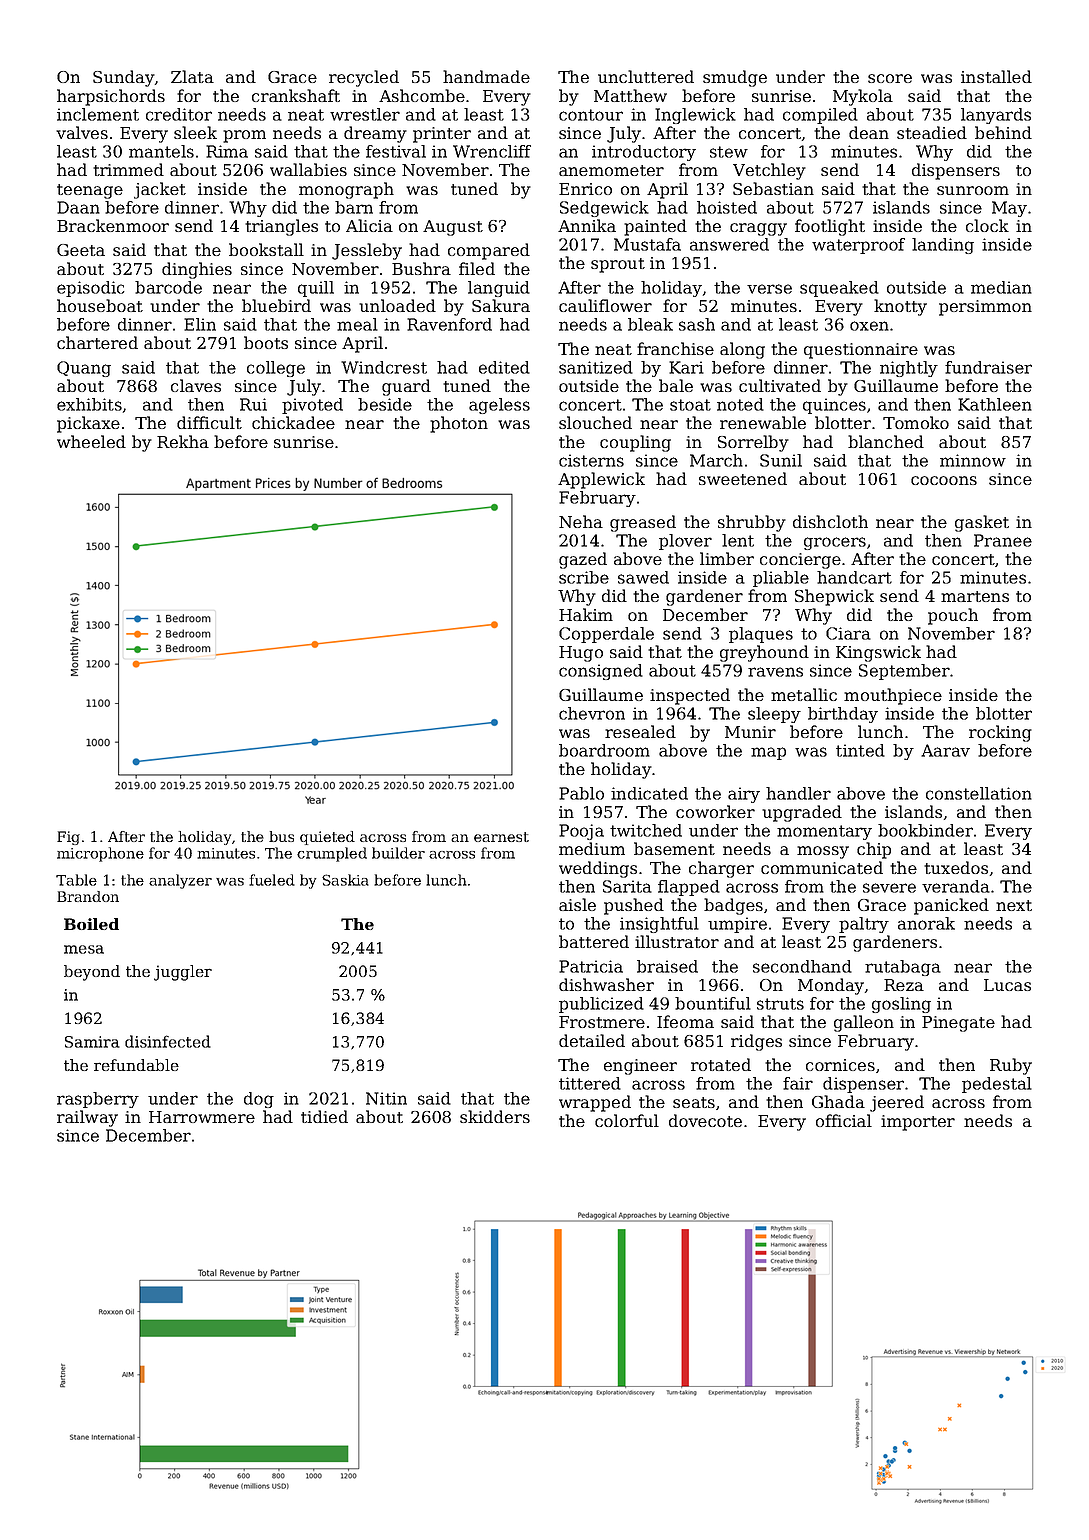  I want to click on Samira, so click(92, 1042).
